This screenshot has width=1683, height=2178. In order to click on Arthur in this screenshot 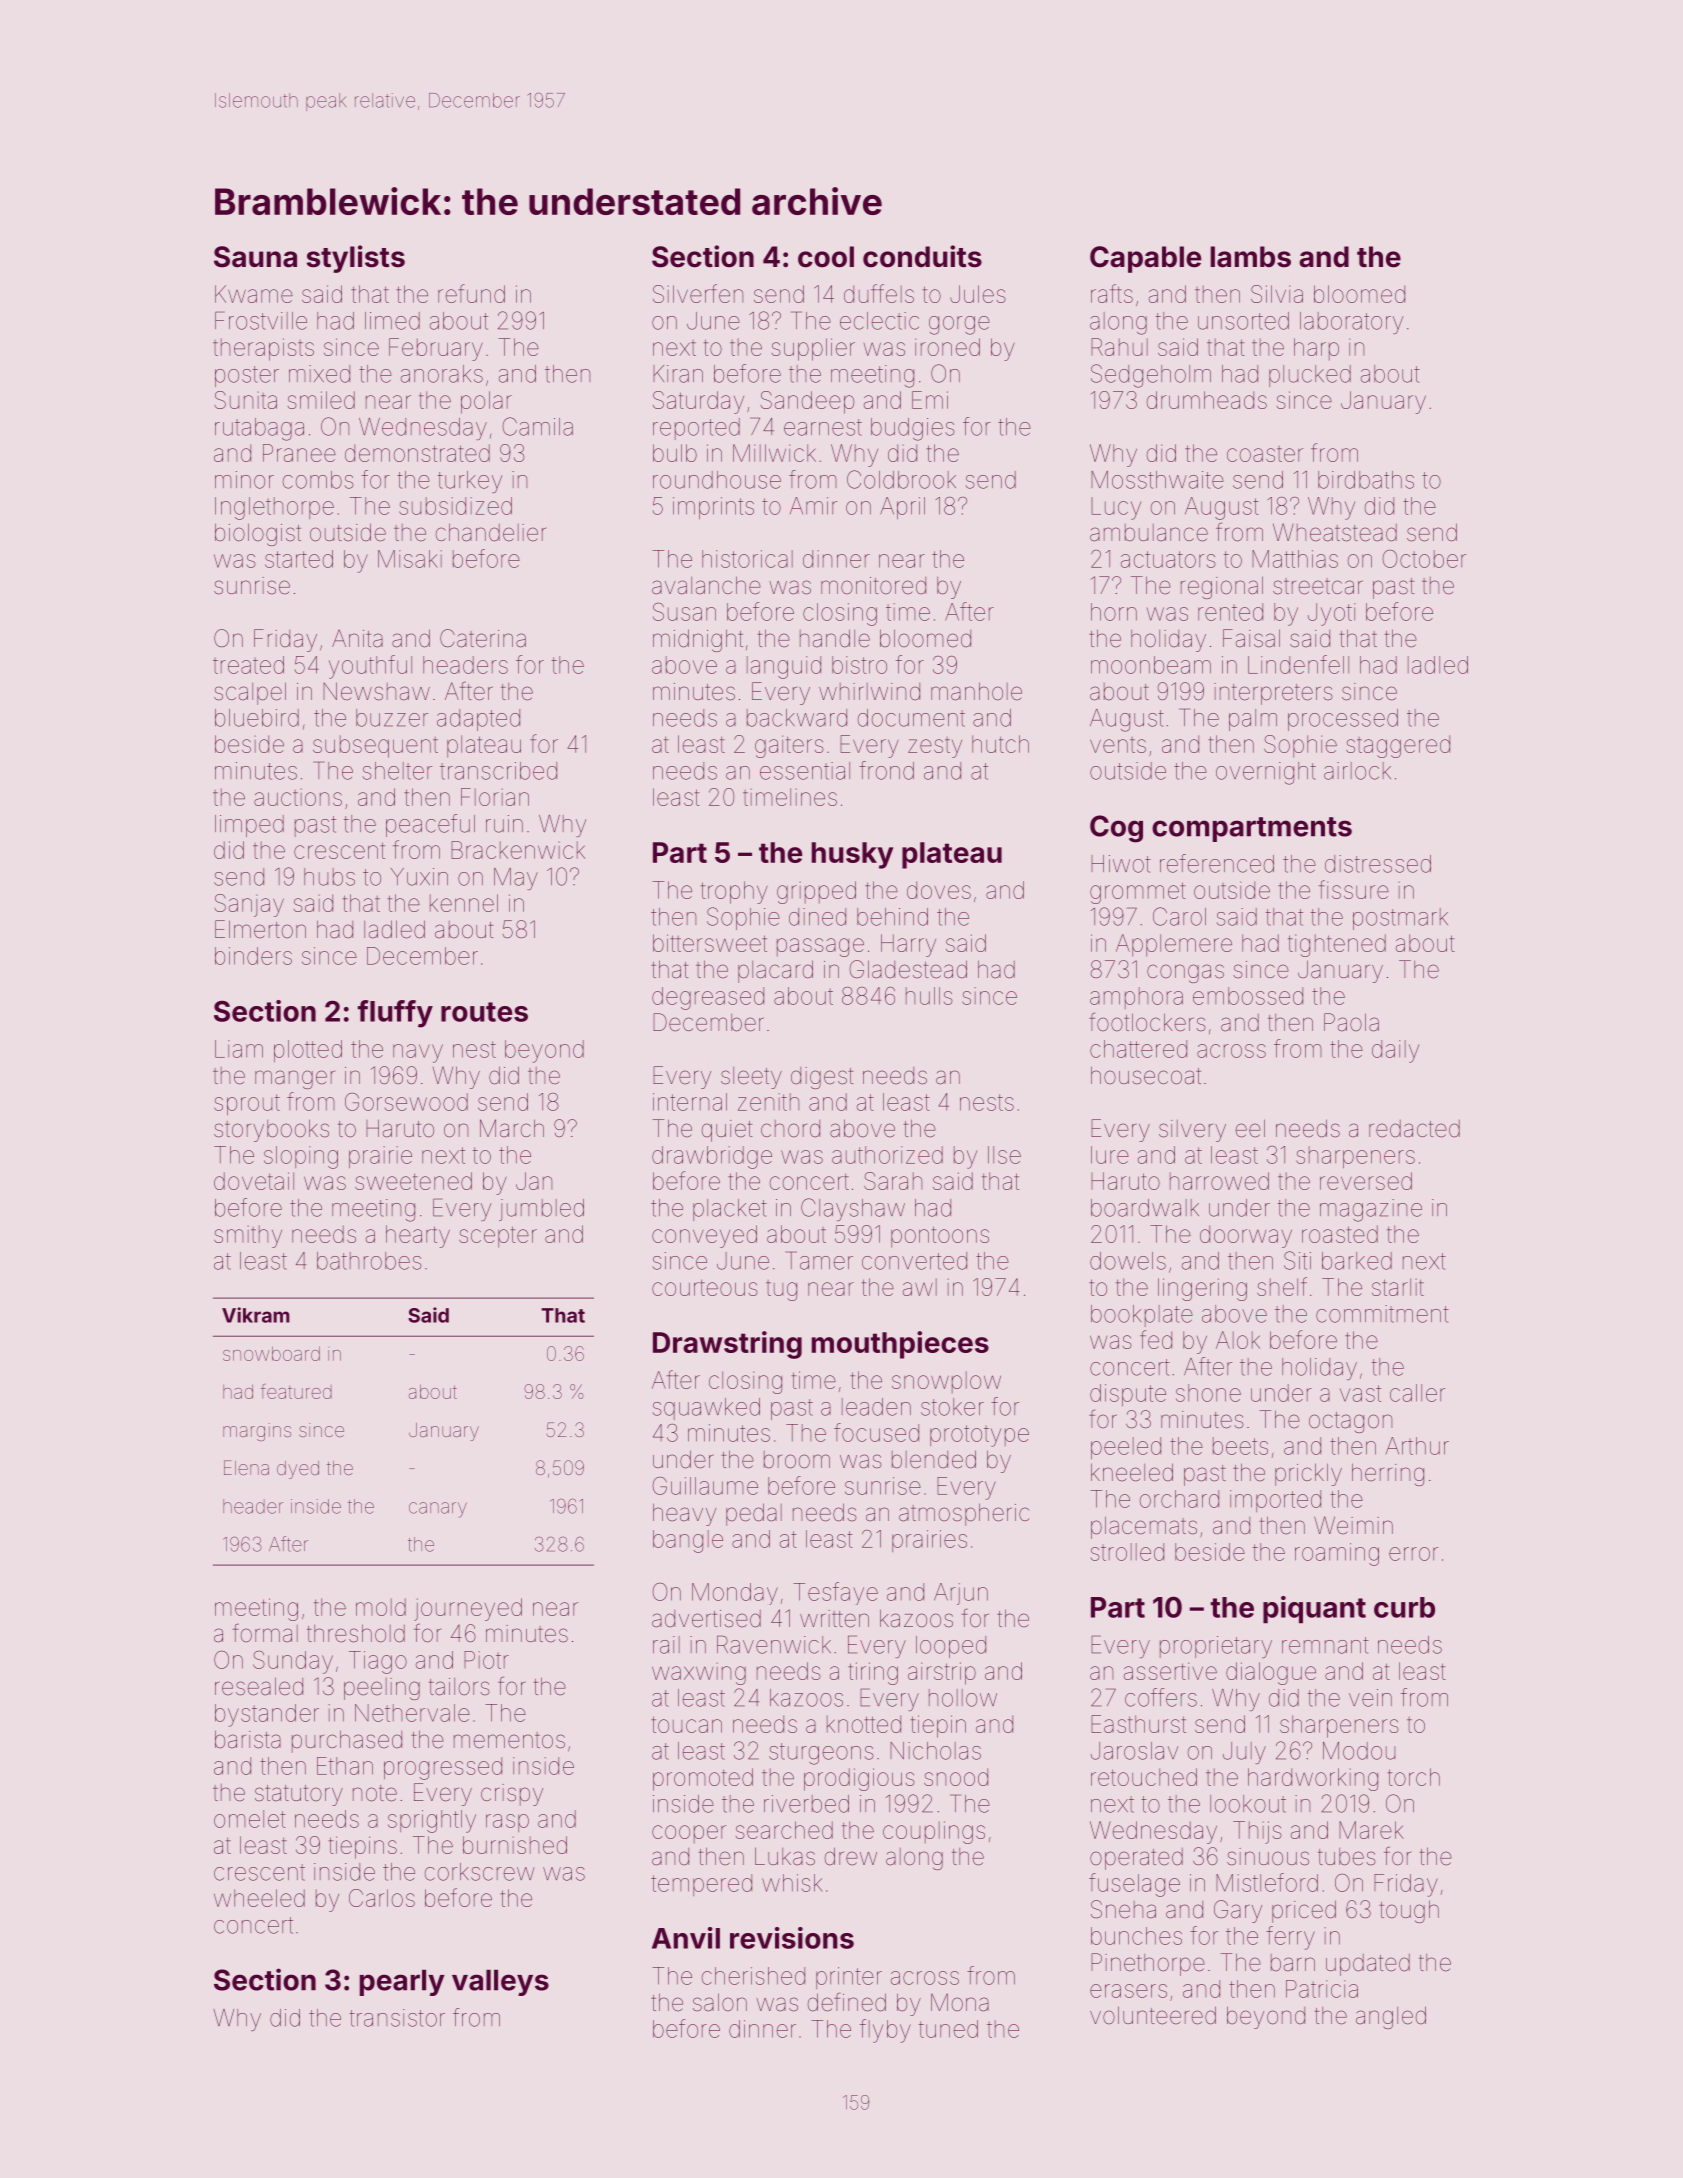, I will do `click(1417, 1446)`.
